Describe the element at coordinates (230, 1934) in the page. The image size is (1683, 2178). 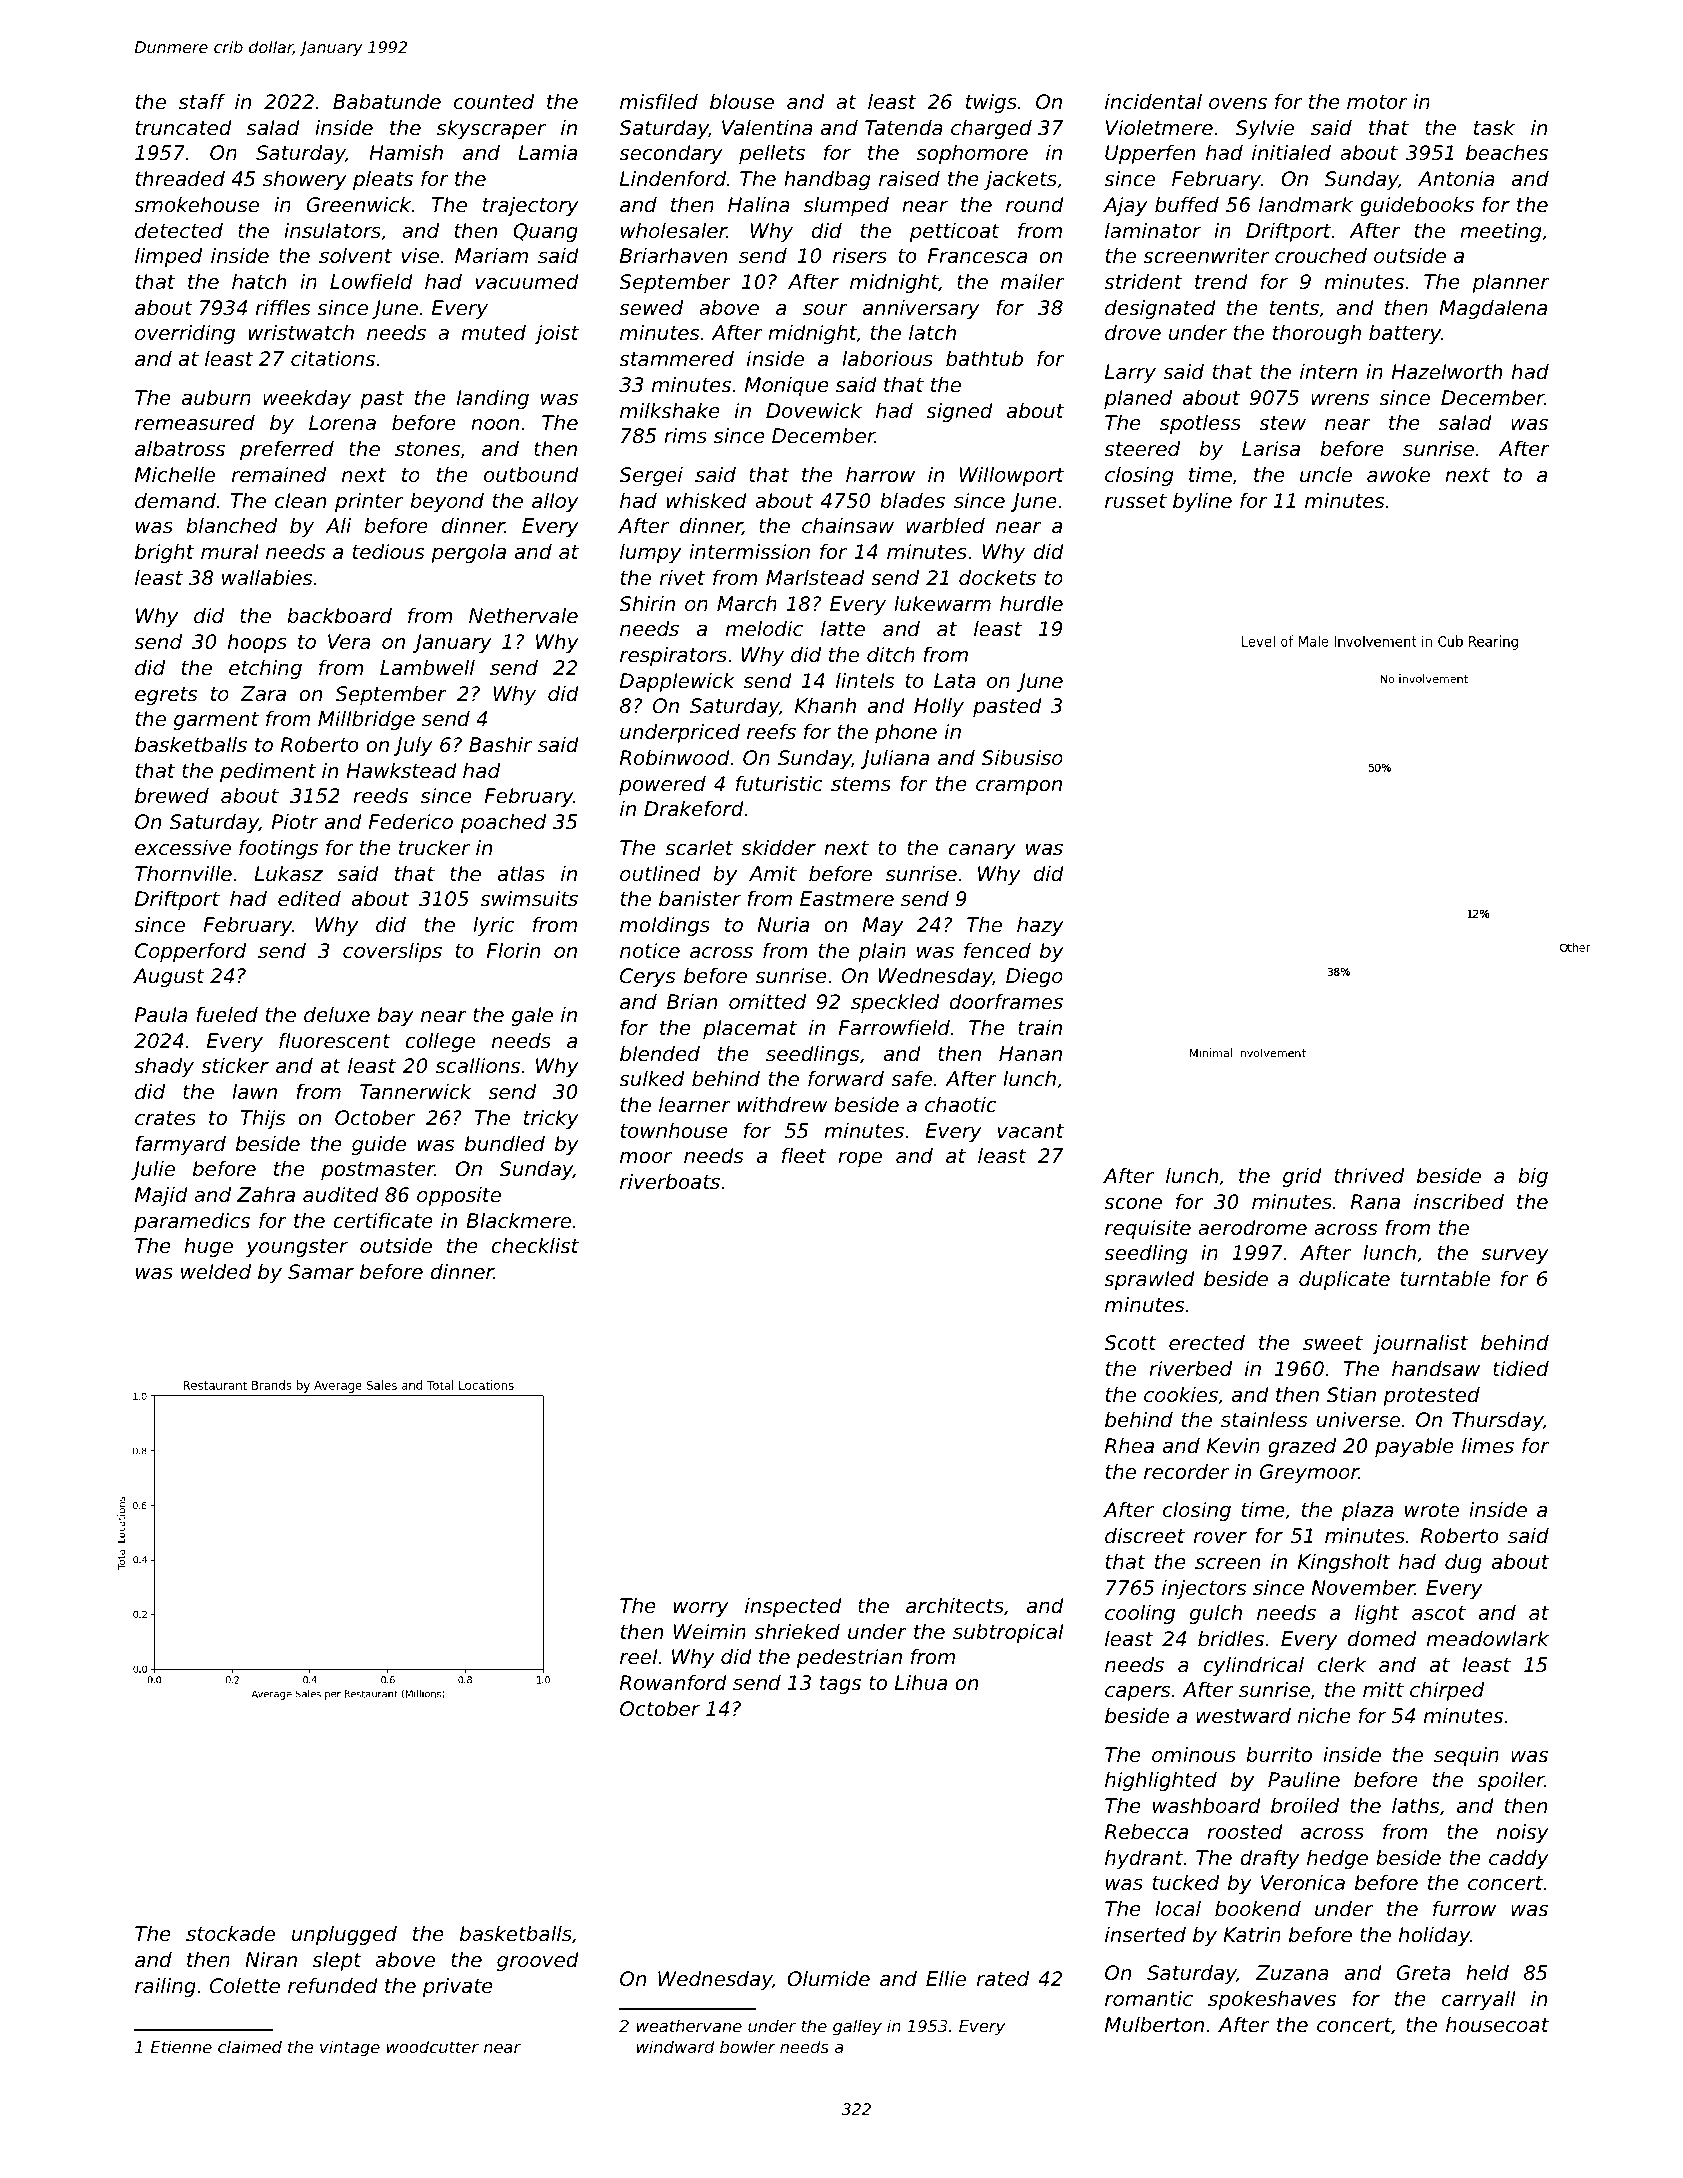
I see `stockade` at that location.
